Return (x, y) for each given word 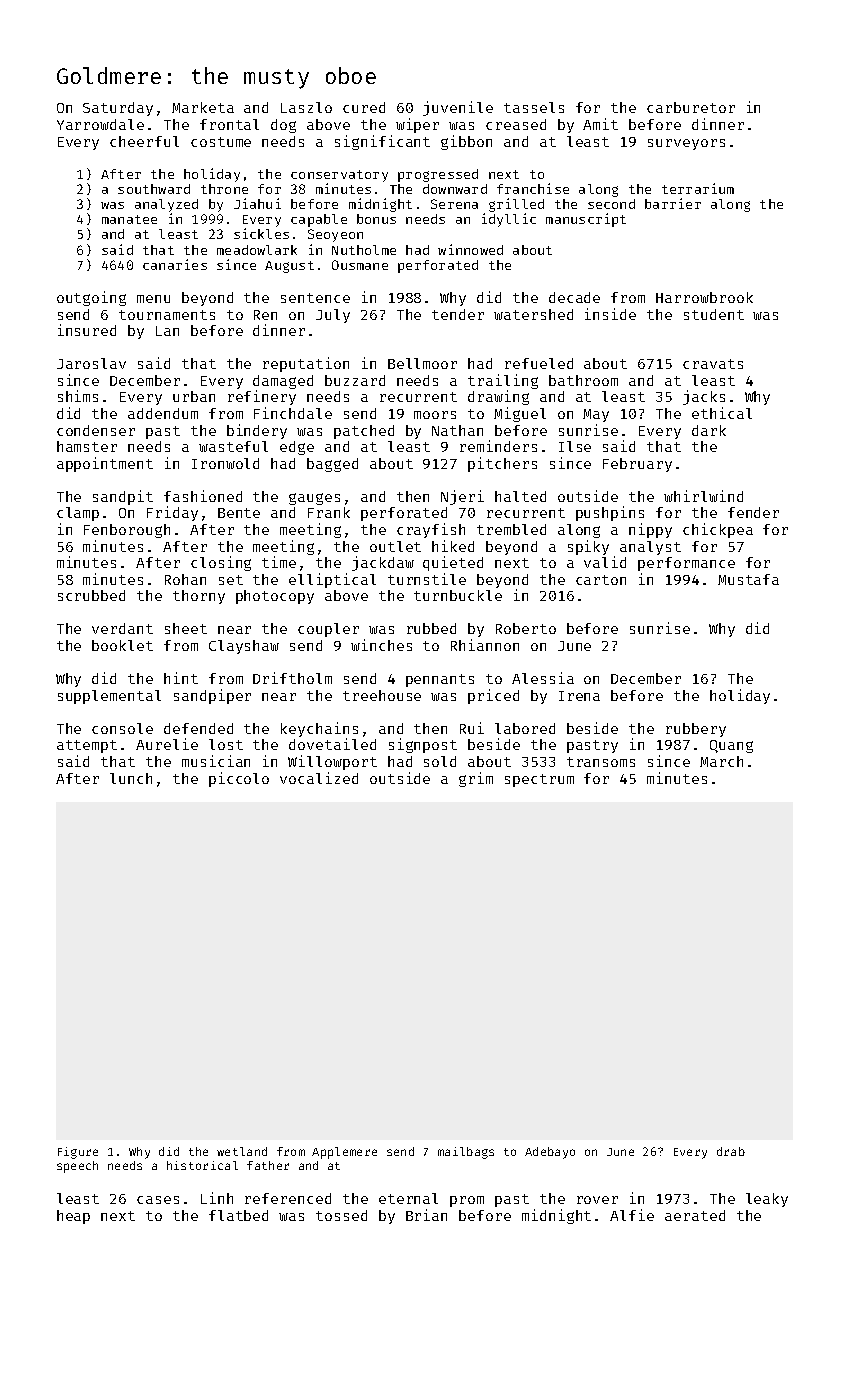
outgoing (91, 298)
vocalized (319, 778)
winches (381, 645)
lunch (131, 778)
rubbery (696, 730)
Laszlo (306, 107)
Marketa (203, 107)
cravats (713, 364)
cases (158, 1200)
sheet (186, 628)
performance (686, 564)
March (721, 761)
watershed (533, 314)
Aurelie (167, 744)
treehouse (382, 695)
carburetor (691, 107)
